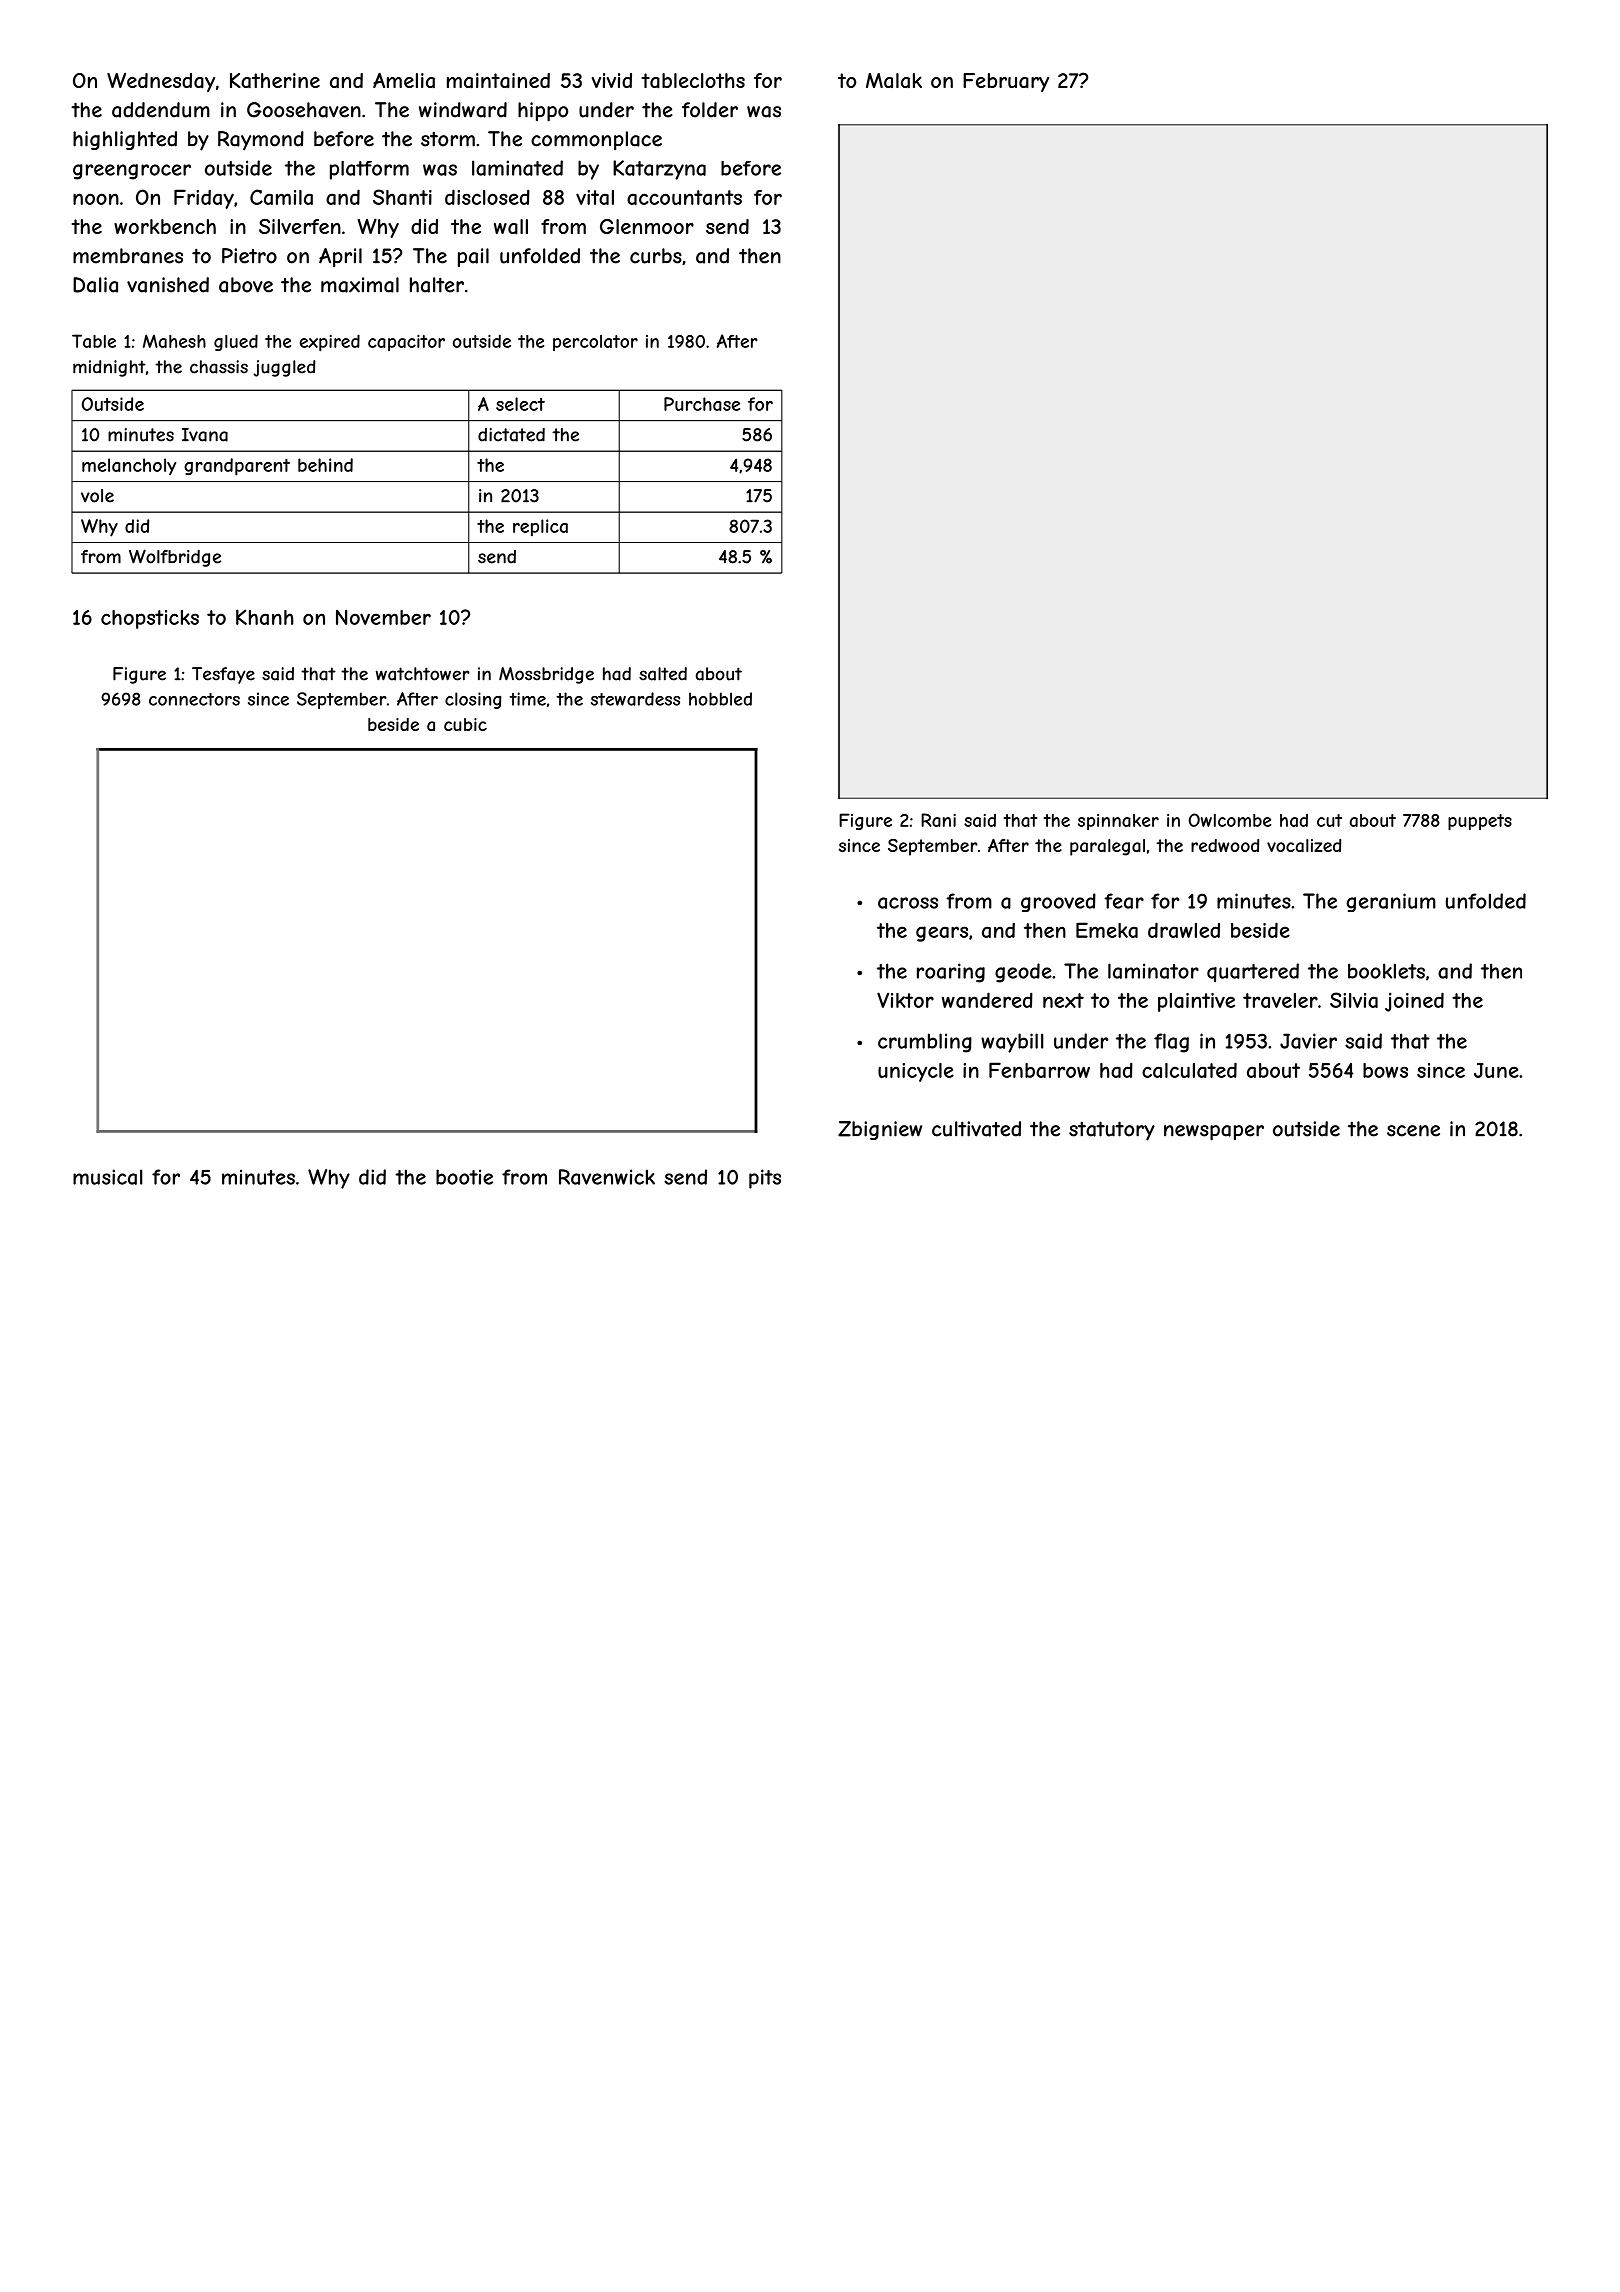  What do you see at coordinates (720, 699) in the screenshot?
I see `hobbled` at bounding box center [720, 699].
